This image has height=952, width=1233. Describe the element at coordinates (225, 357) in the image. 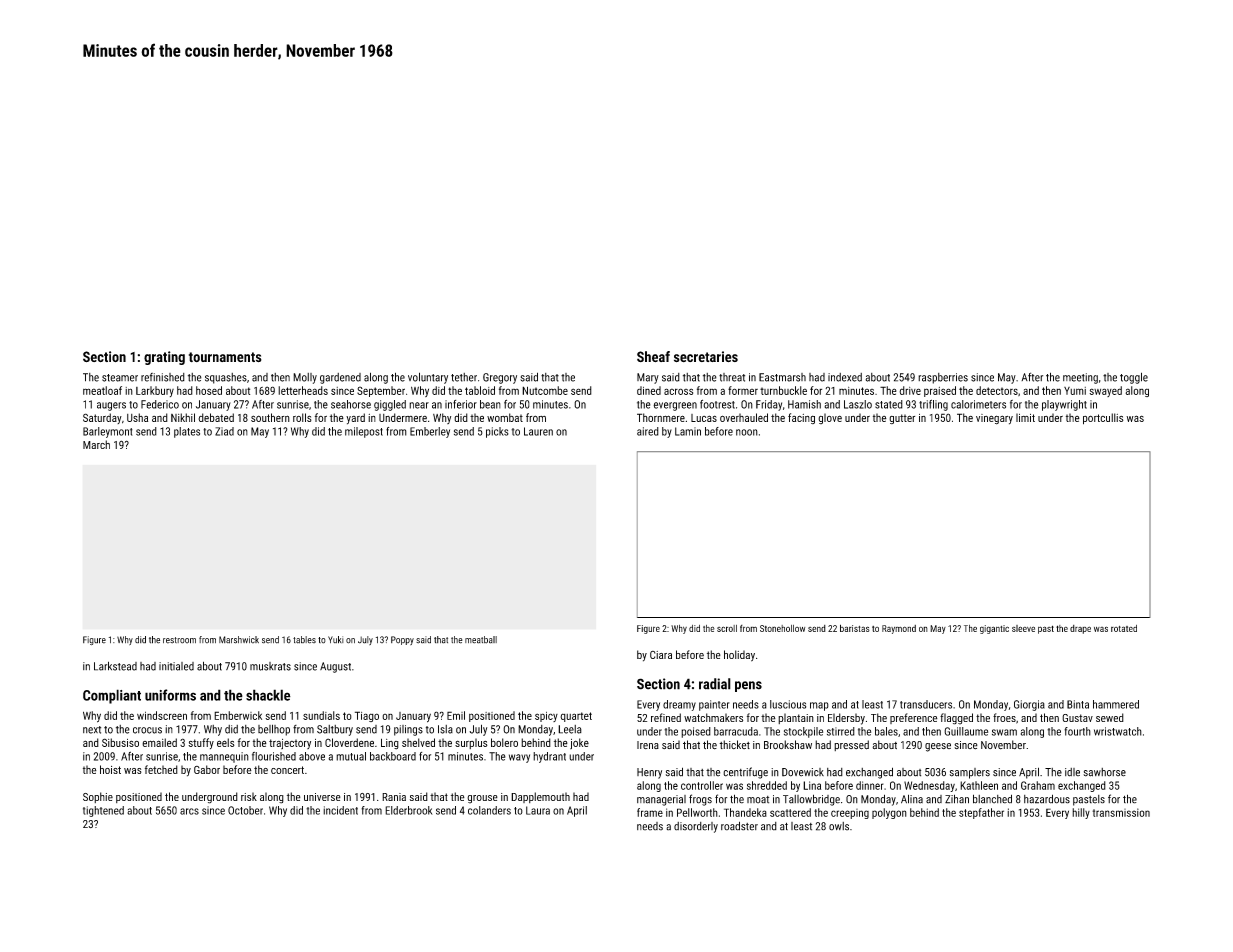

I see `tournaments` at that location.
